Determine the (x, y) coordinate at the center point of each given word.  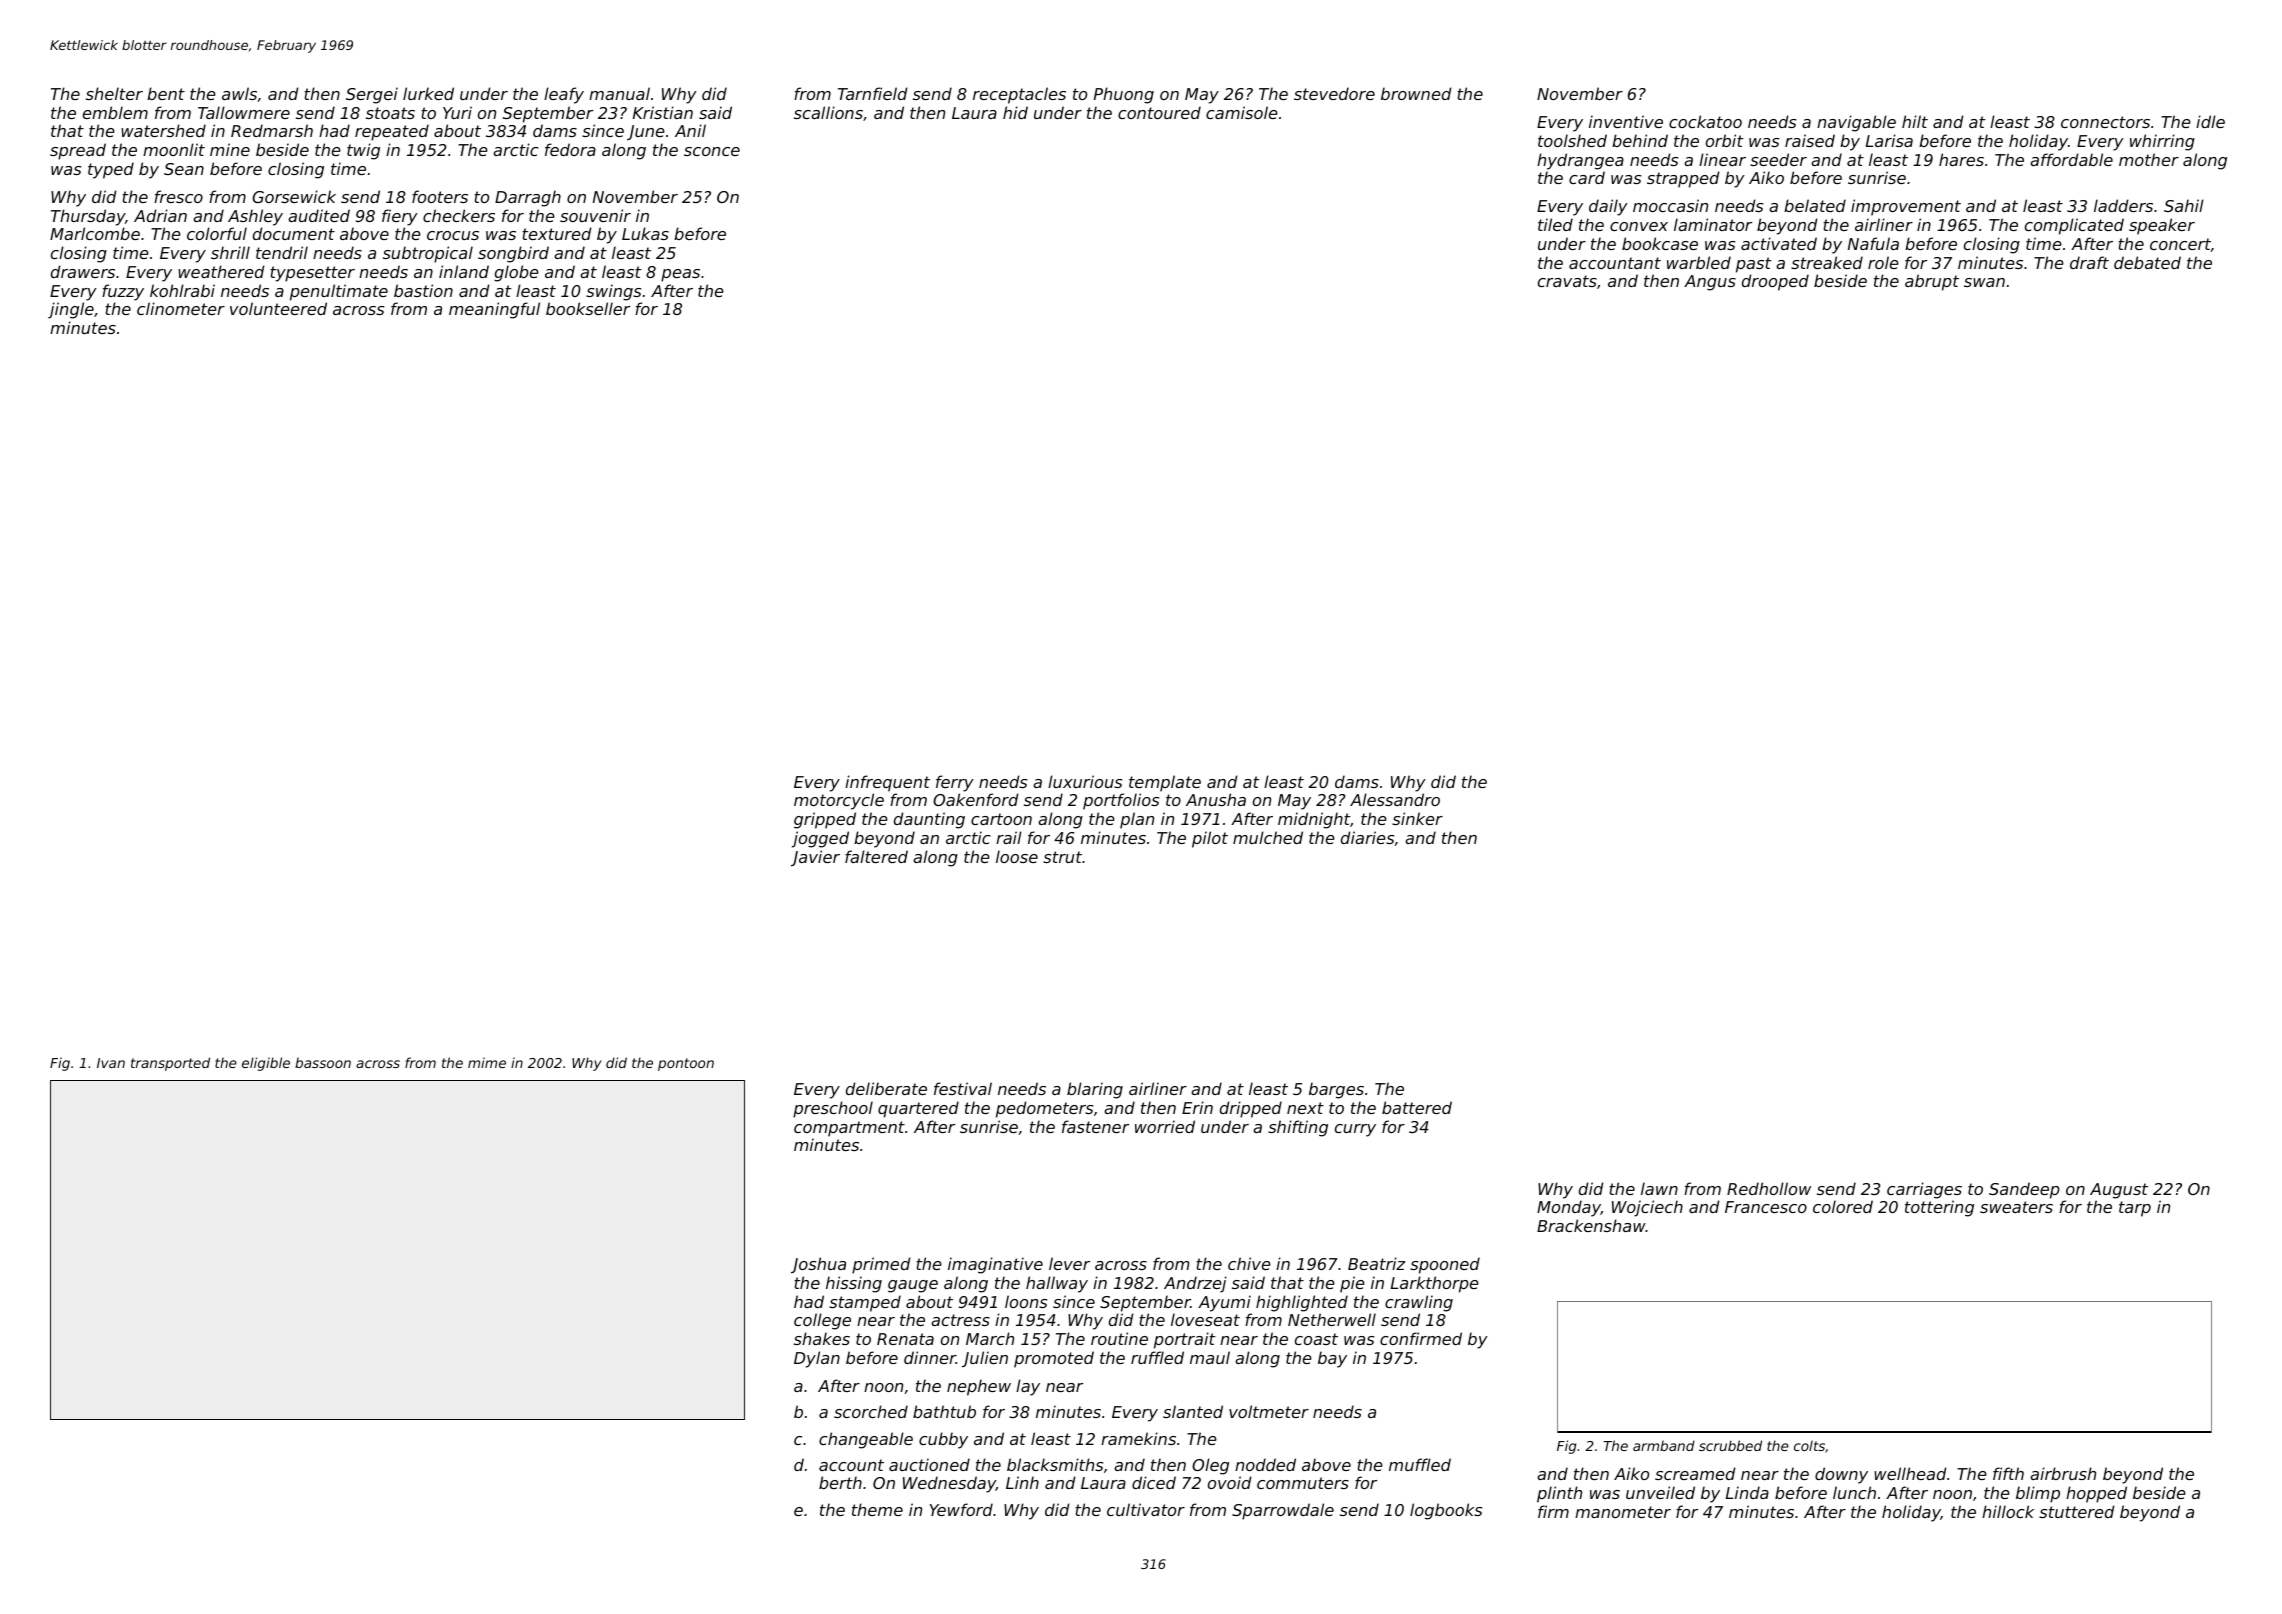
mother (2149, 159)
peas (680, 275)
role (1883, 262)
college (822, 1321)
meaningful (494, 310)
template (1165, 783)
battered (1417, 1107)
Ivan (111, 1063)
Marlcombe (95, 233)
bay (1332, 1359)
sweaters (2016, 1207)
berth (840, 1482)
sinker (1417, 818)
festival (963, 1088)
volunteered (278, 308)
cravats (1567, 281)
